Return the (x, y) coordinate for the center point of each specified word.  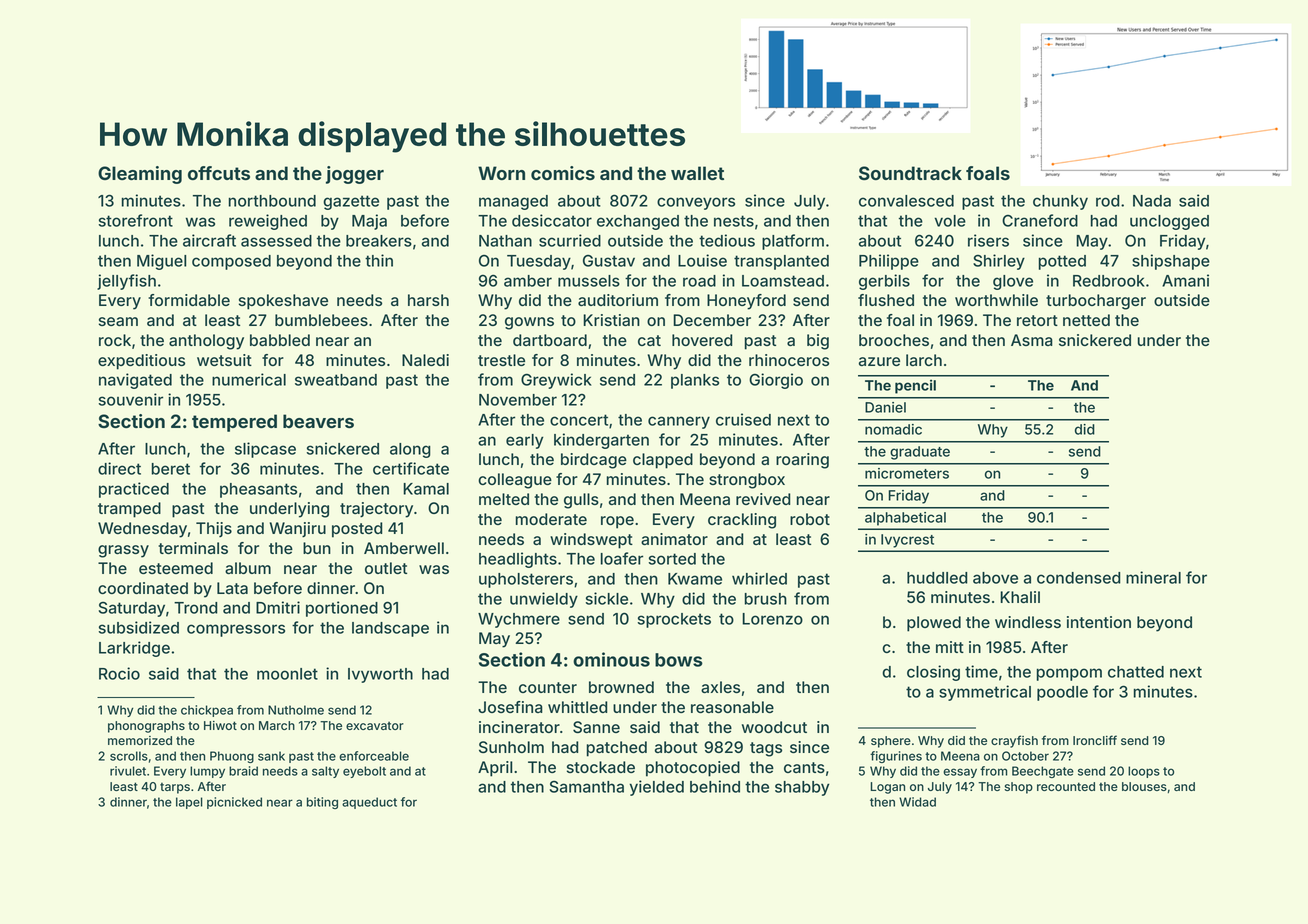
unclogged (1169, 222)
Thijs (214, 529)
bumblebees (321, 320)
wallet (697, 173)
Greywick (556, 381)
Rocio (119, 673)
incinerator (519, 727)
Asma (1032, 340)
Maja (369, 222)
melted (504, 499)
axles (720, 687)
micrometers (907, 473)
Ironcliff (1095, 740)
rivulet (128, 771)
